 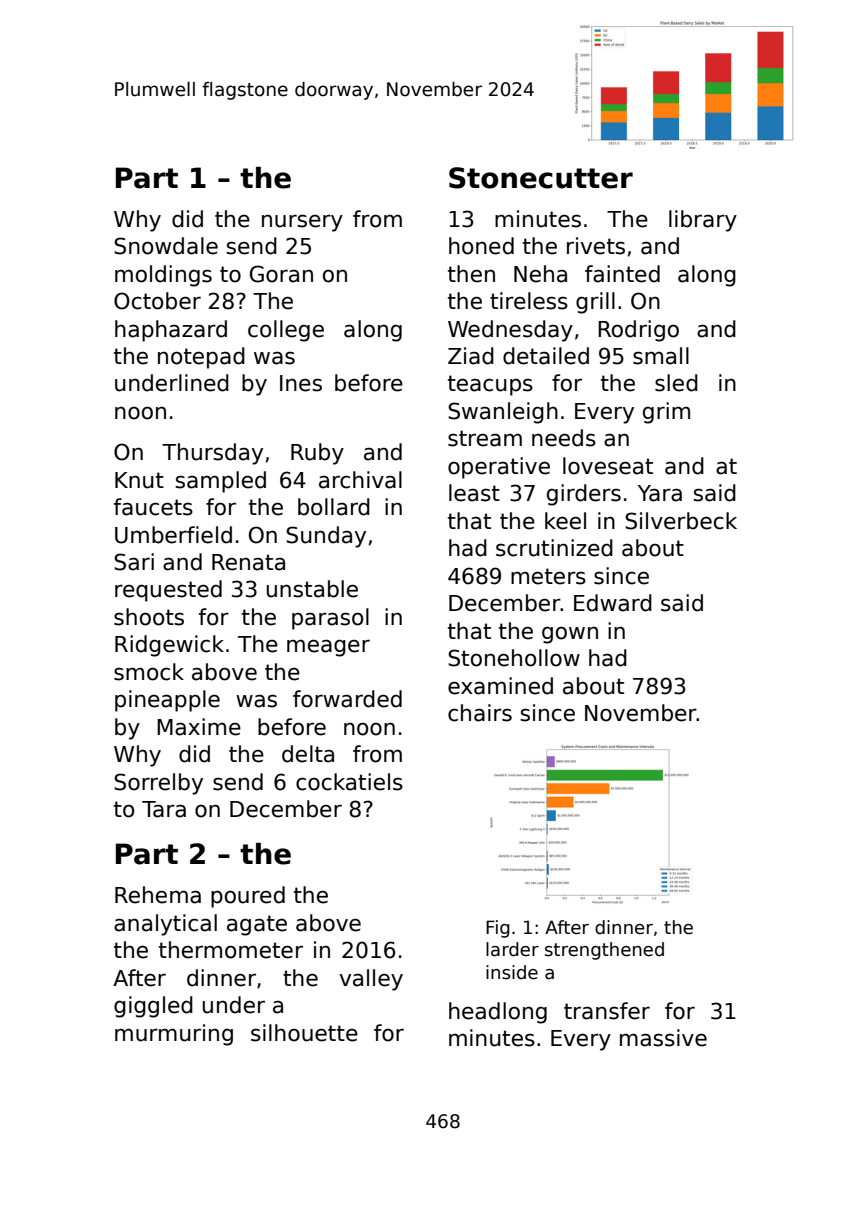 I want to click on forwarded, so click(x=347, y=699).
